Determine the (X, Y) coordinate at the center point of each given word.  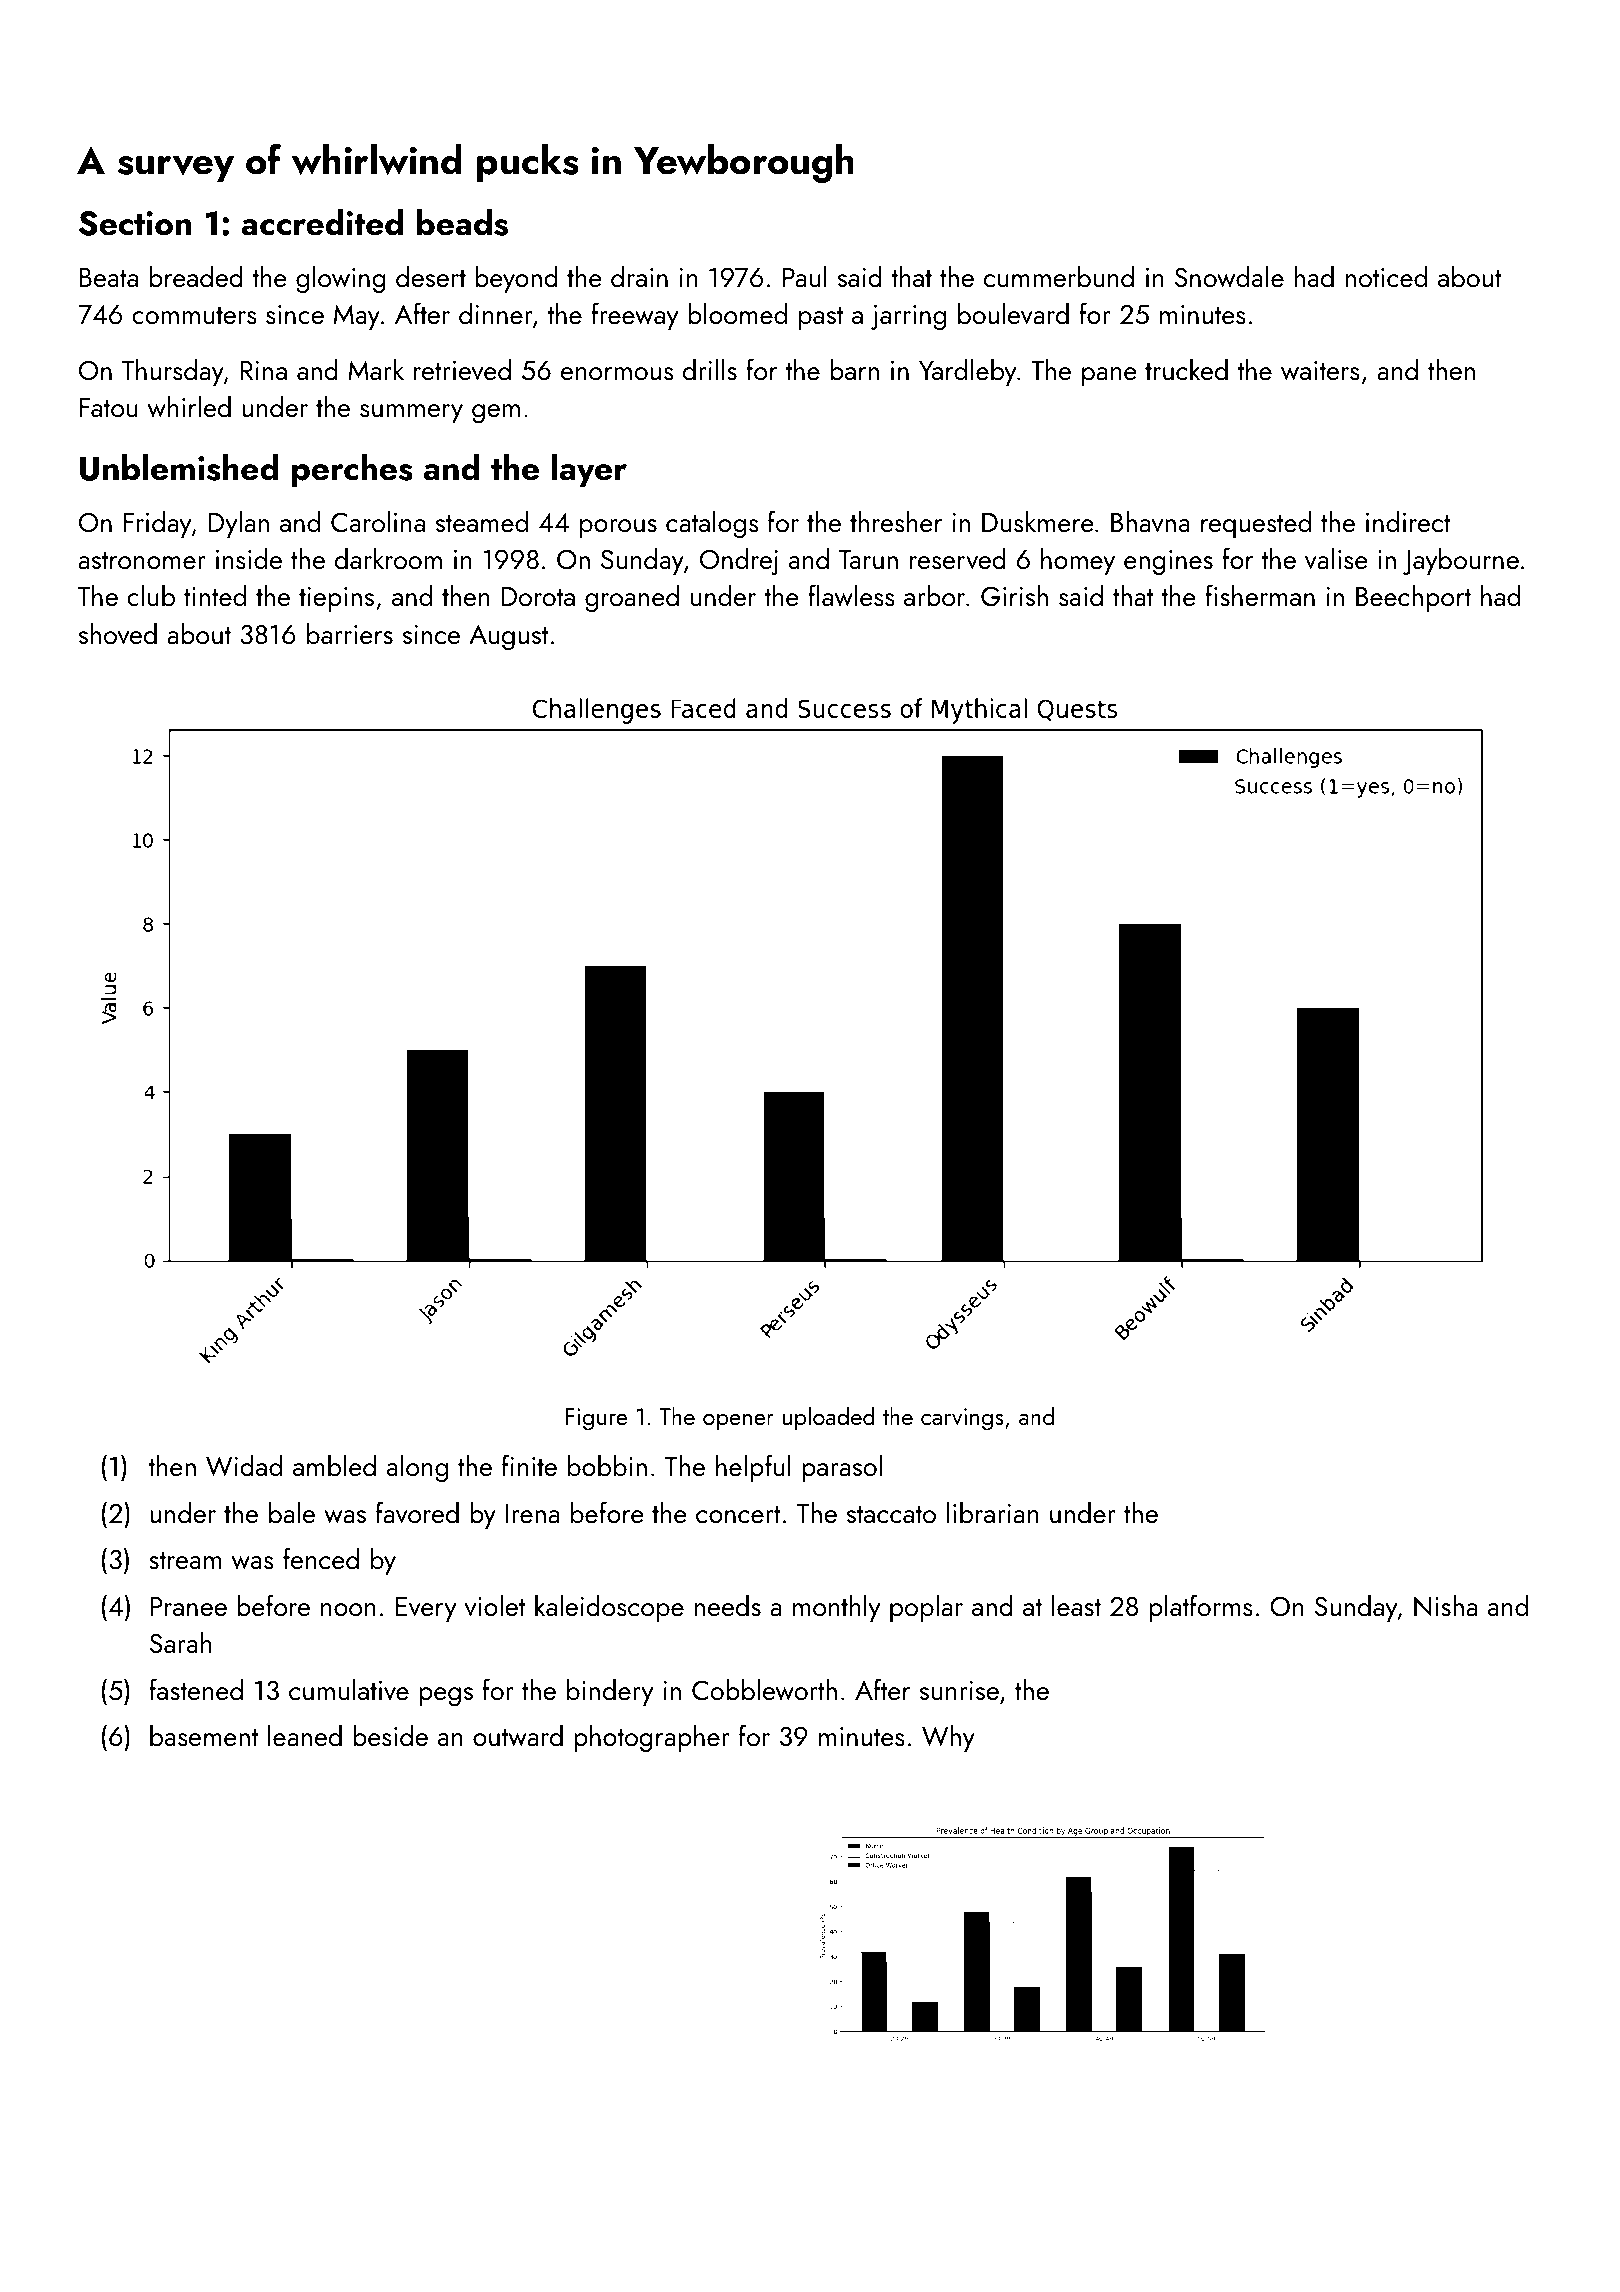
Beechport (1413, 598)
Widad (244, 1466)
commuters (194, 315)
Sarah (181, 1642)
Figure (596, 1419)
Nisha (1445, 1606)
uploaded (829, 1418)
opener (738, 1422)
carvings (962, 1419)
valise (1336, 559)
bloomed (737, 313)
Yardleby (967, 372)
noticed (1386, 276)
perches (352, 471)
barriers (350, 633)
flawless (851, 595)
